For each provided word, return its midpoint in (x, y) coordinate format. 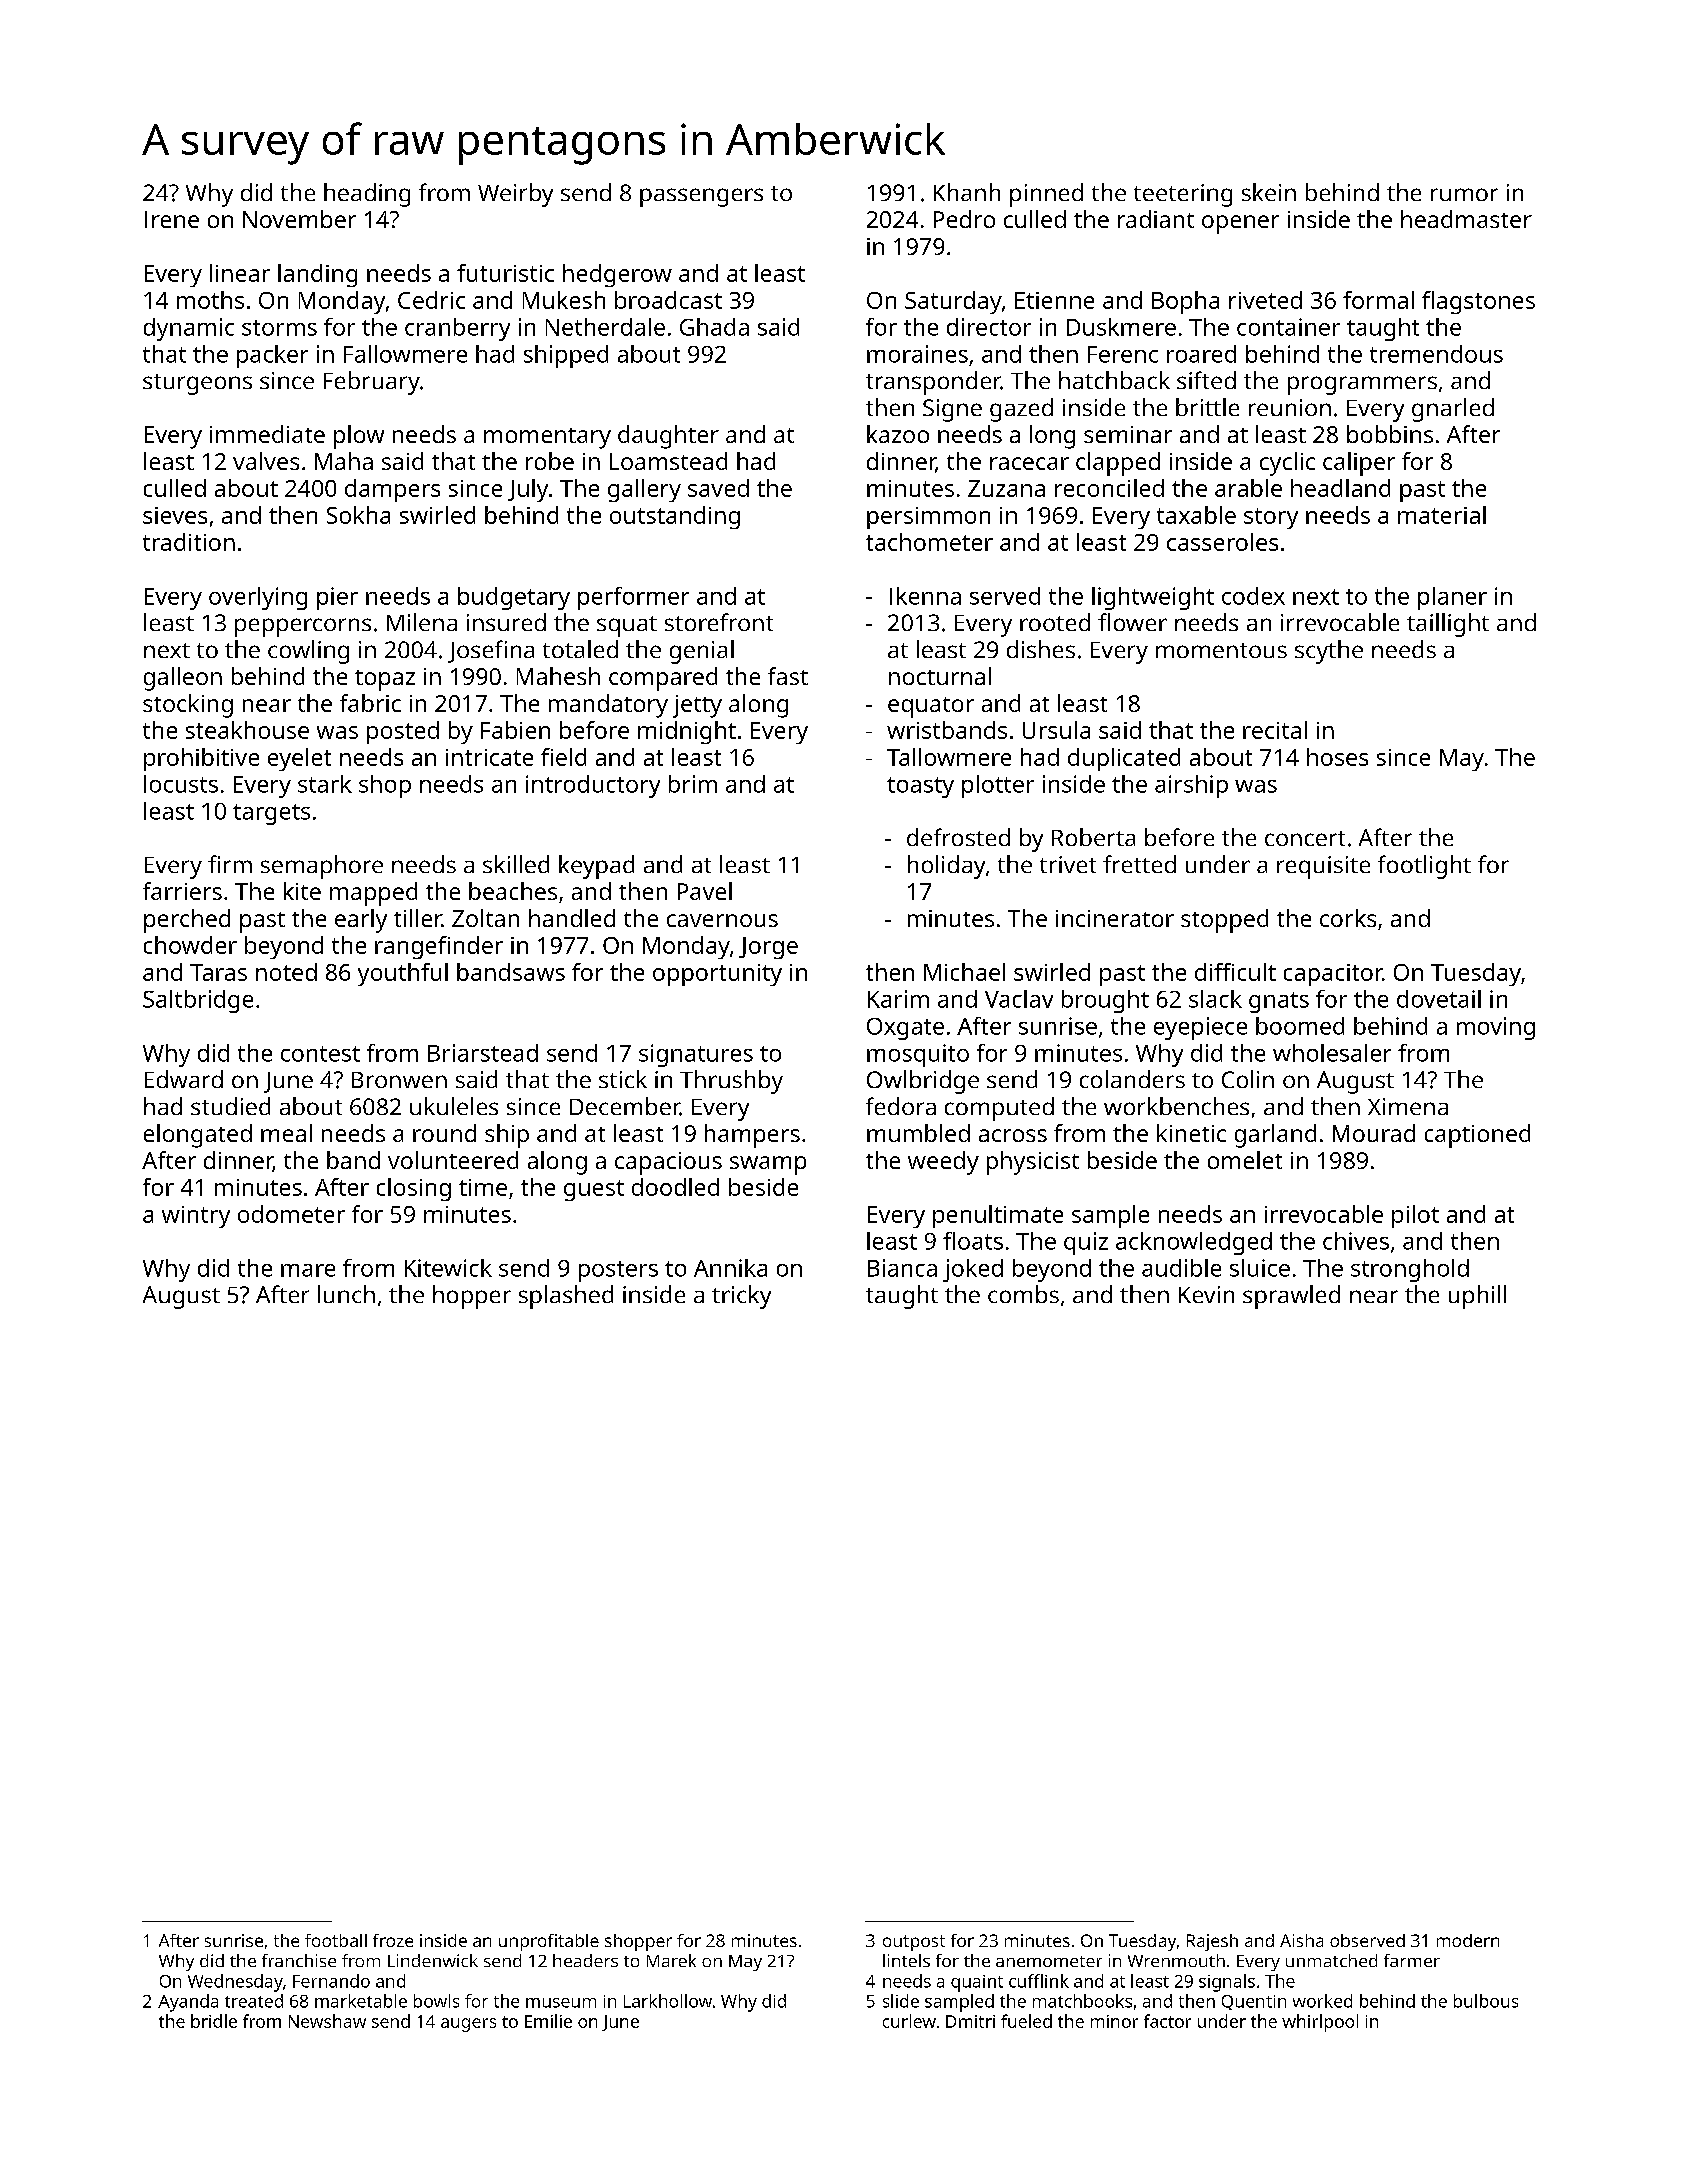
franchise (299, 1960)
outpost (914, 1943)
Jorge (768, 948)
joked (973, 1270)
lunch (346, 1294)
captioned (1477, 1136)
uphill (1477, 1297)
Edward (184, 1079)
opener (1240, 224)
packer (272, 356)
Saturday (953, 302)
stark (325, 784)
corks (1348, 918)
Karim (898, 999)
